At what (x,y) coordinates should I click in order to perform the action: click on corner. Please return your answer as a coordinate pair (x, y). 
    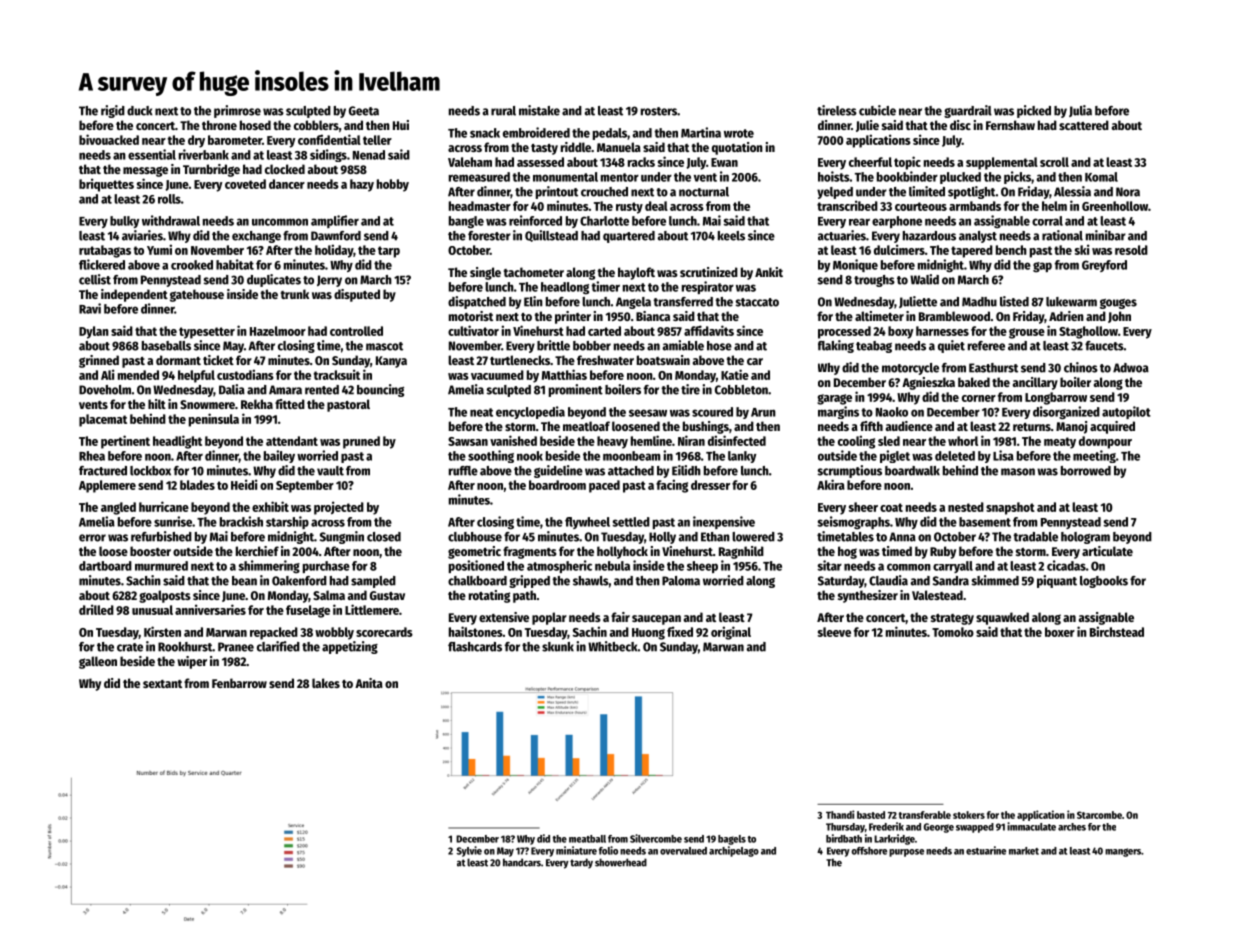
    Looking at the image, I should click on (979, 398).
